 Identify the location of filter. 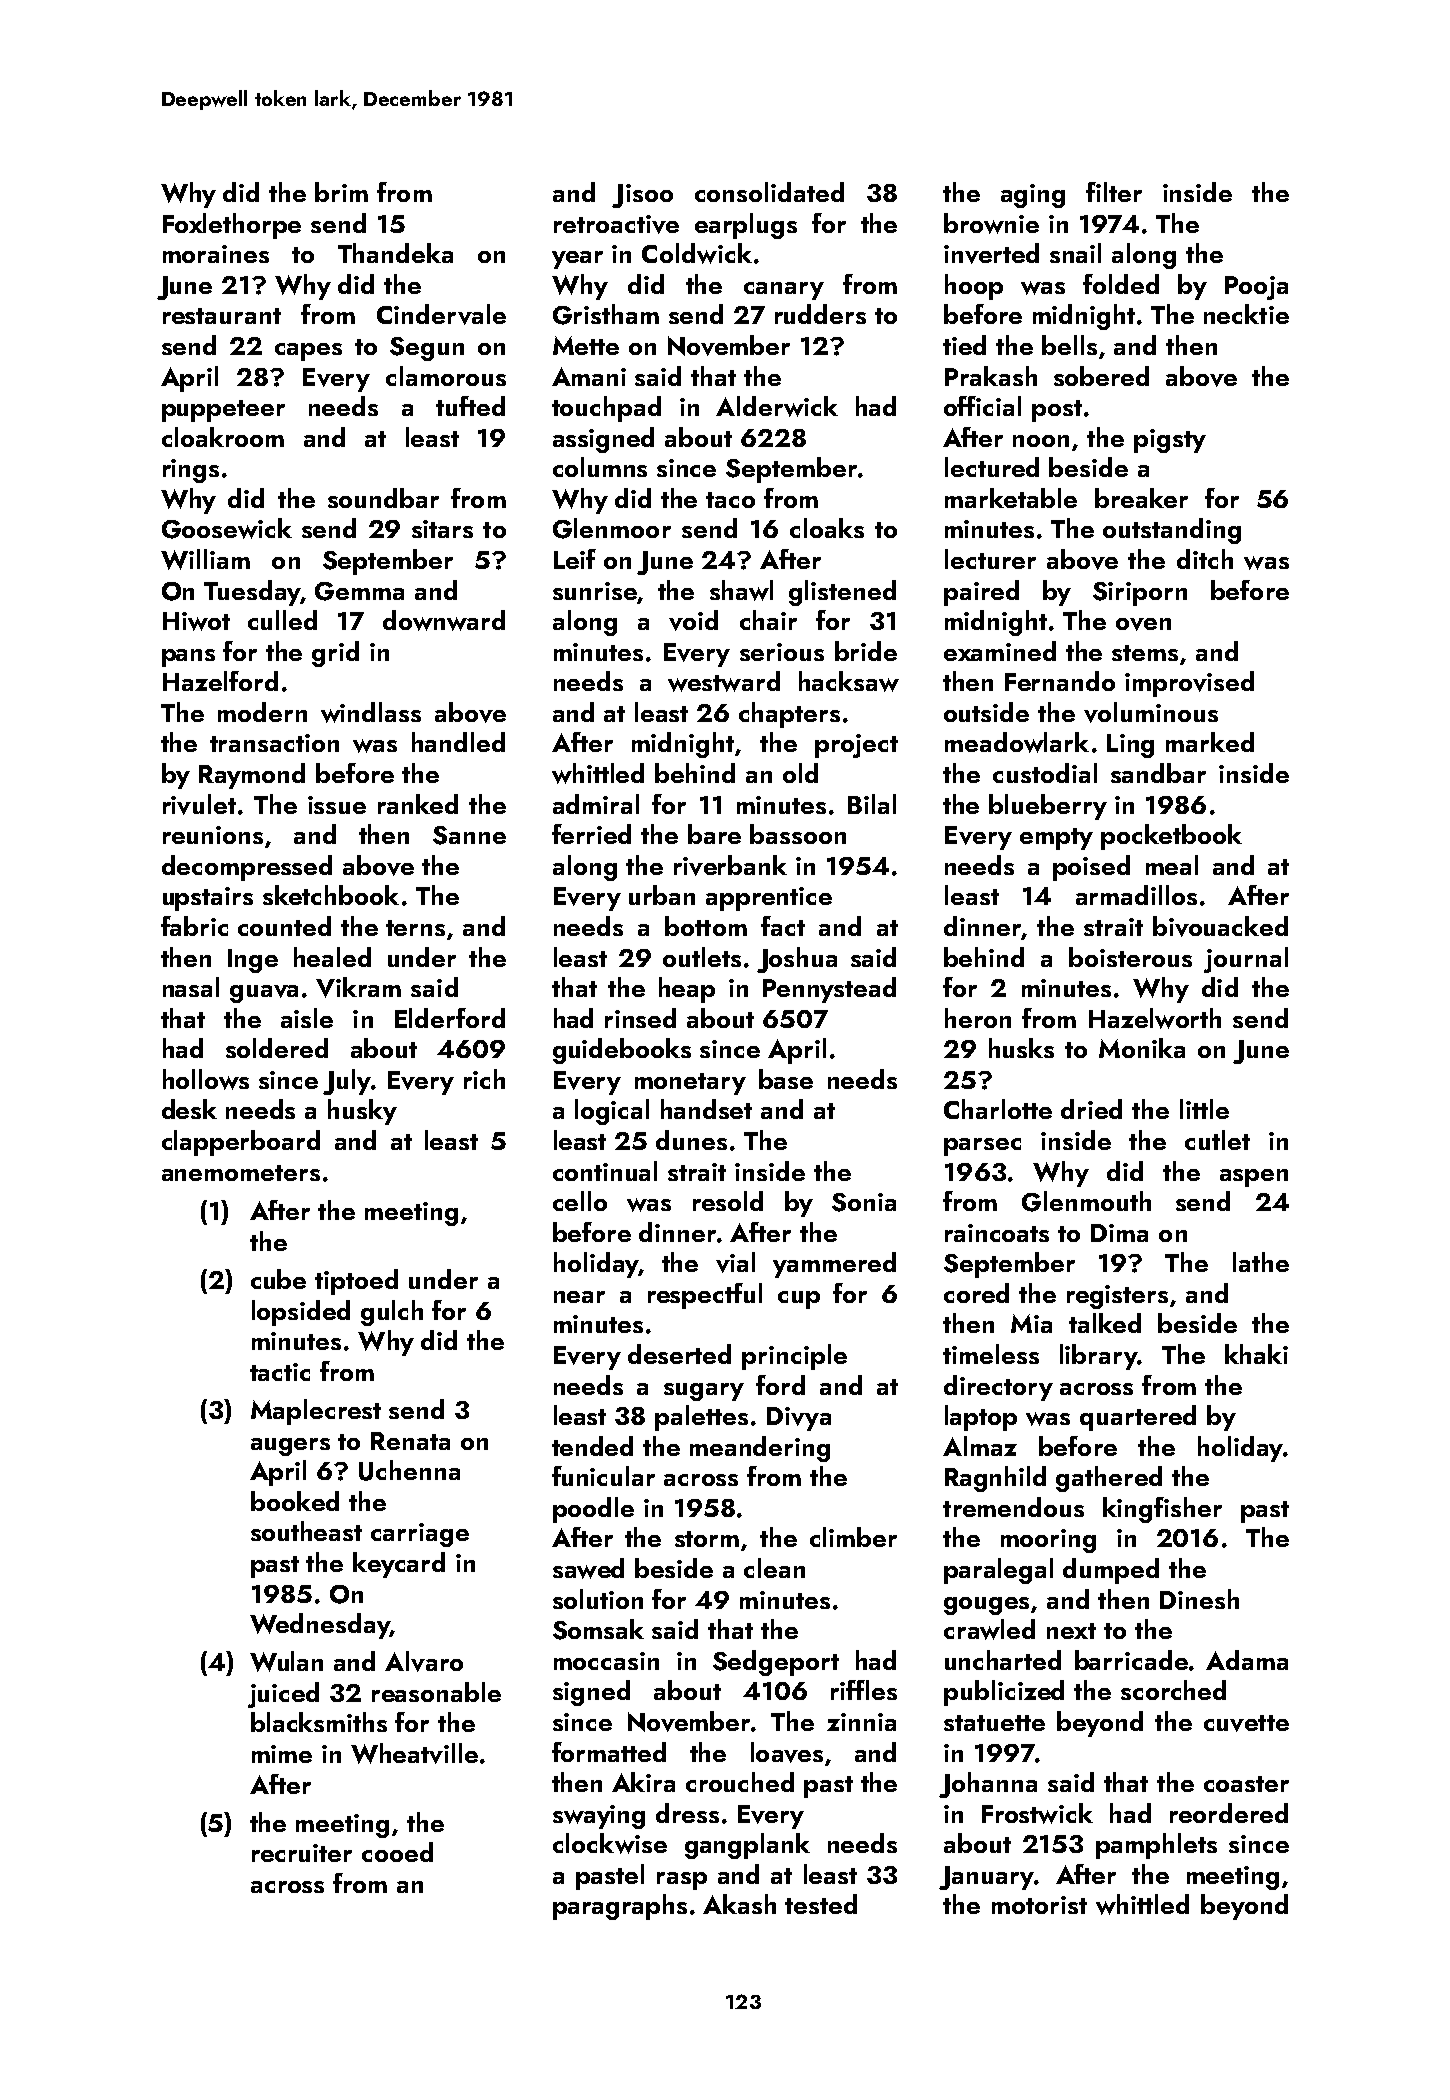
(1114, 192).
